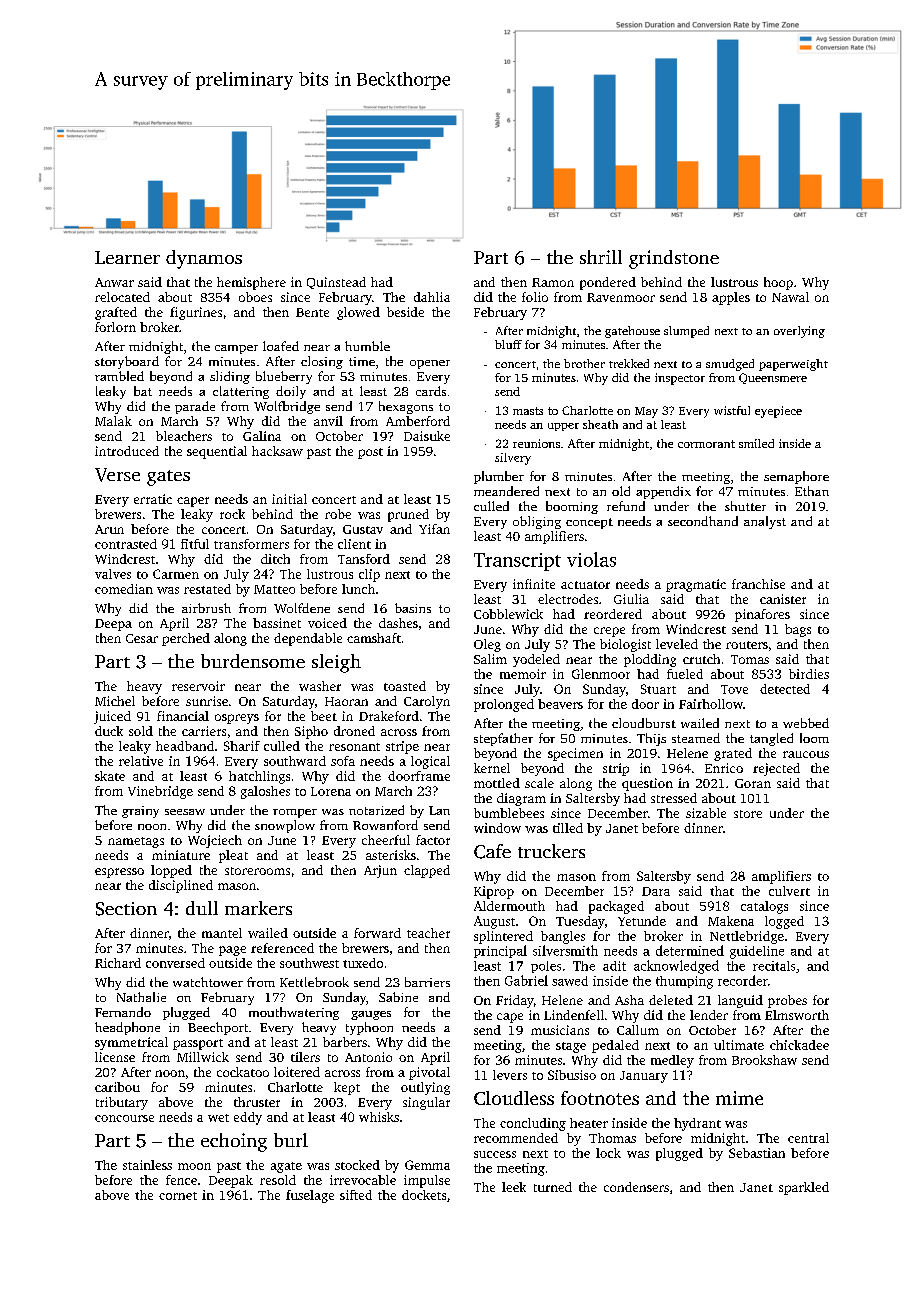  I want to click on grindstone, so click(674, 259).
